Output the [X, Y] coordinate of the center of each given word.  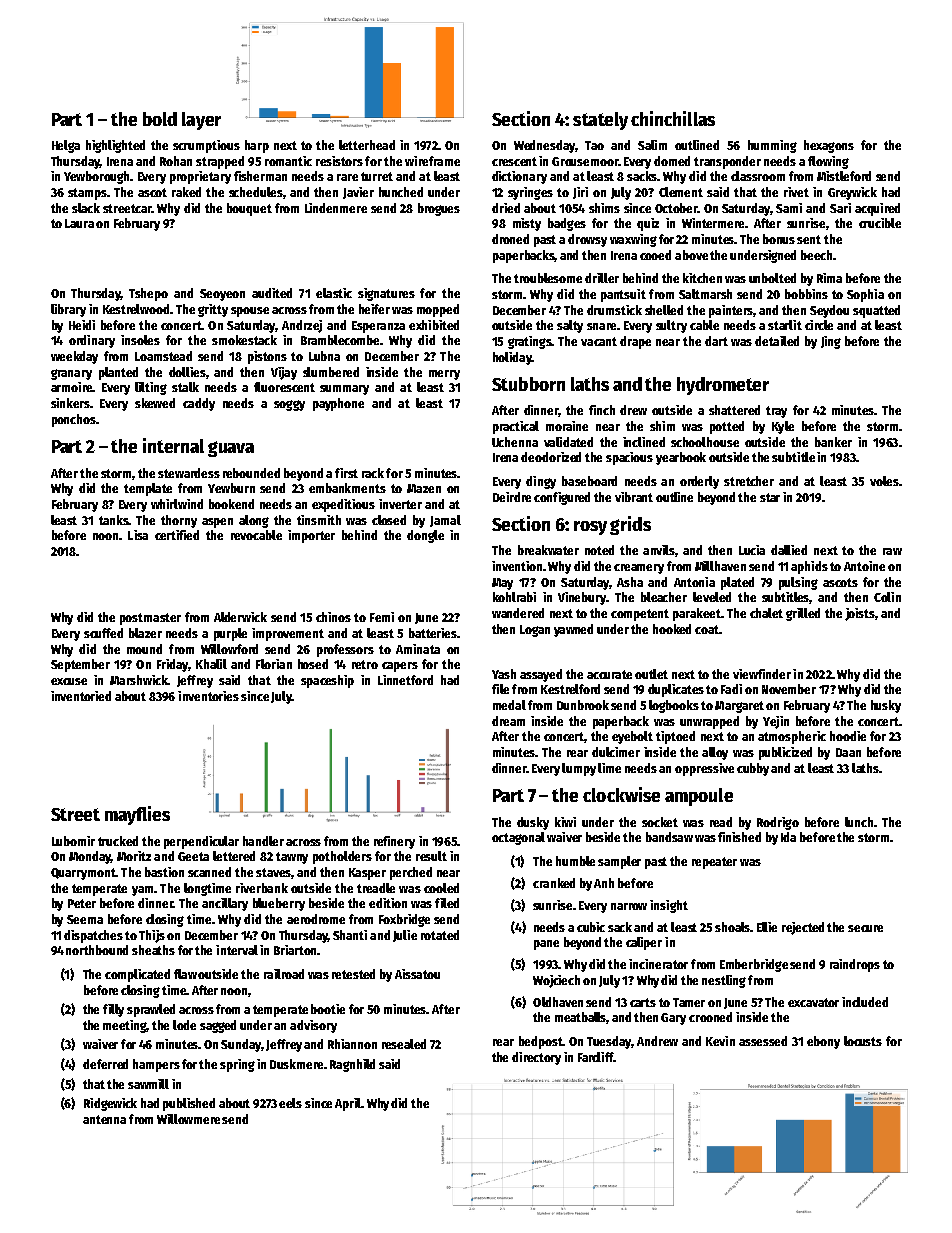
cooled [441, 888]
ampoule [699, 797]
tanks [113, 520]
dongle [425, 536]
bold [160, 119]
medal [509, 705]
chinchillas [673, 118]
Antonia [694, 582]
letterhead [367, 145]
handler [263, 841]
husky [886, 706]
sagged [218, 1026]
